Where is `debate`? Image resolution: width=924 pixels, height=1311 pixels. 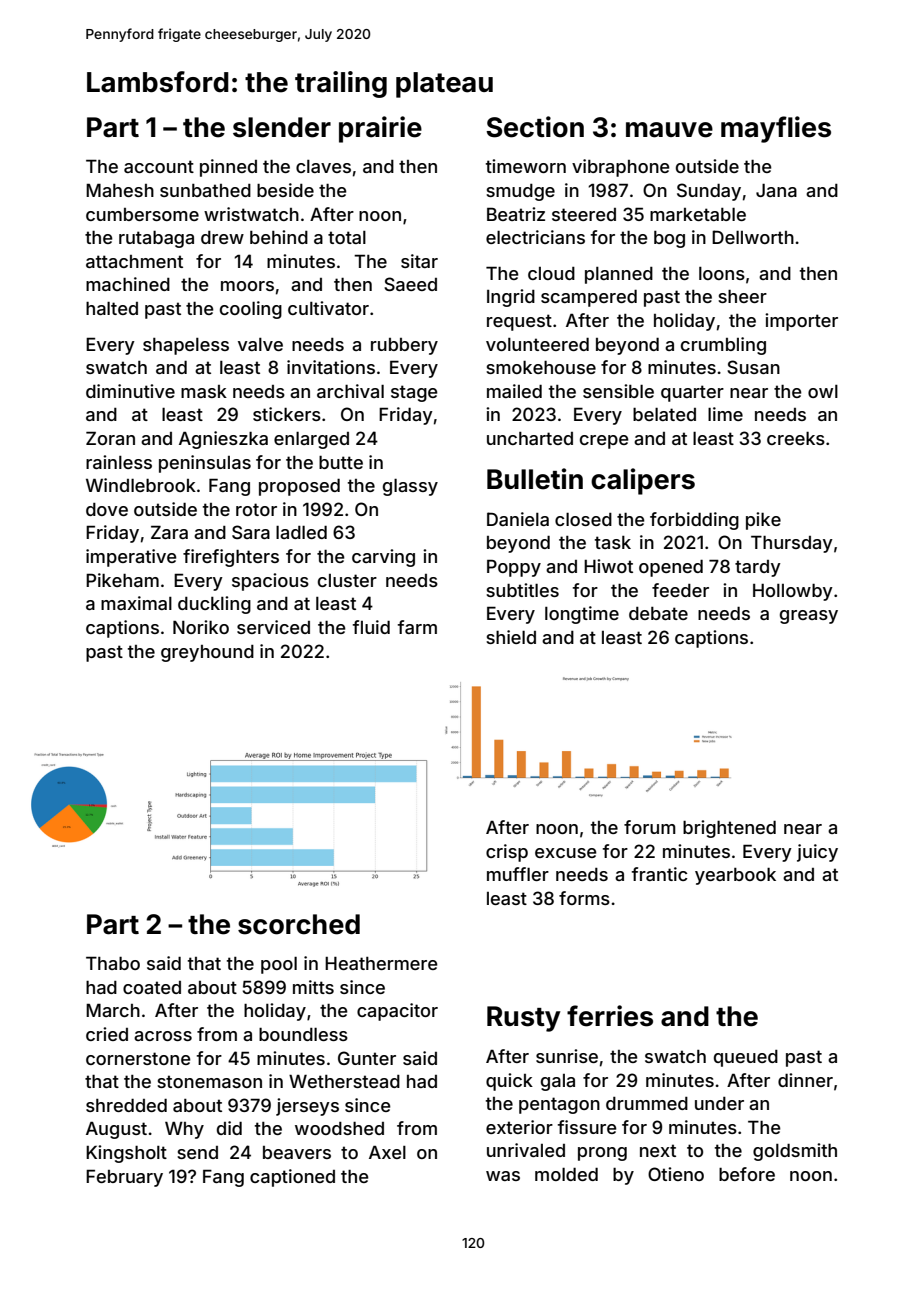 debate is located at coordinates (658, 613).
